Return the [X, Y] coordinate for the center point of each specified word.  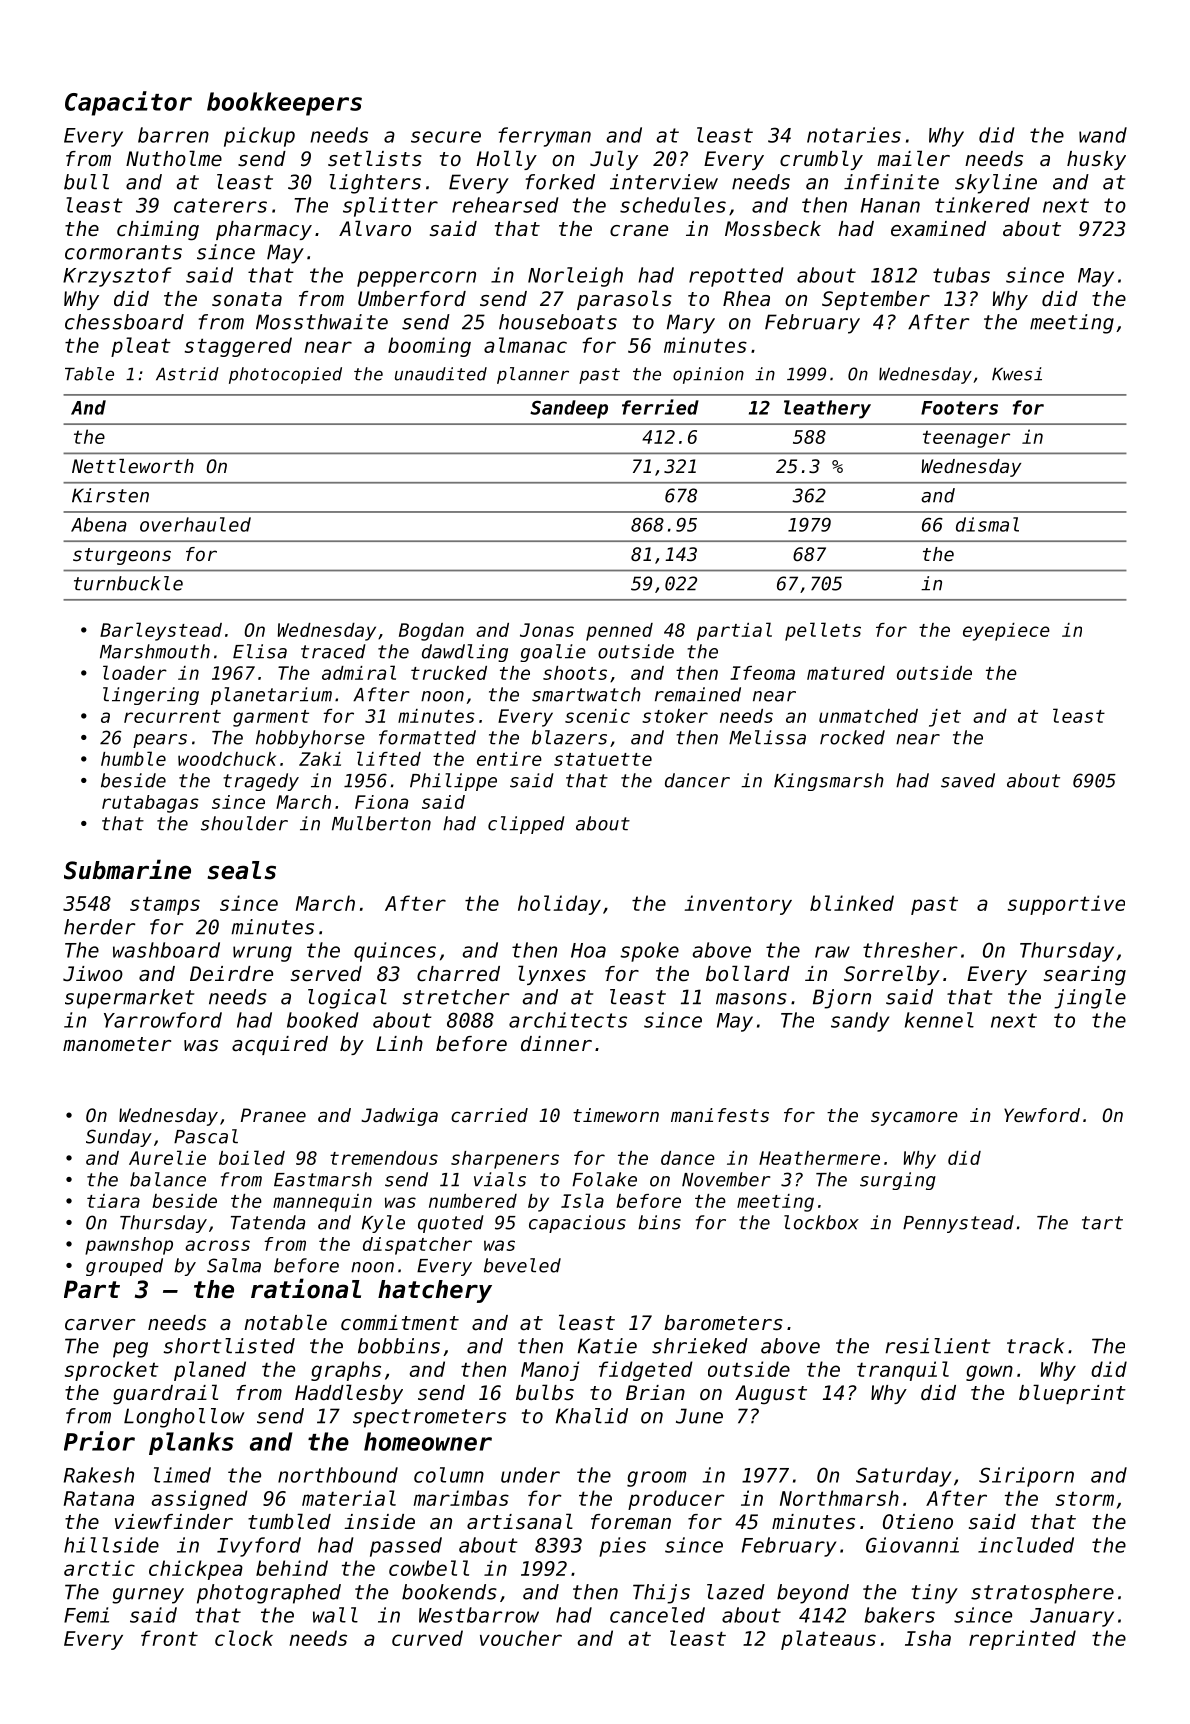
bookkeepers [284, 104]
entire [509, 759]
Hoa [588, 950]
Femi [86, 1615]
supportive [1066, 905]
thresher [910, 950]
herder [99, 927]
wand [1103, 135]
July [614, 160]
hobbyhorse [310, 739]
